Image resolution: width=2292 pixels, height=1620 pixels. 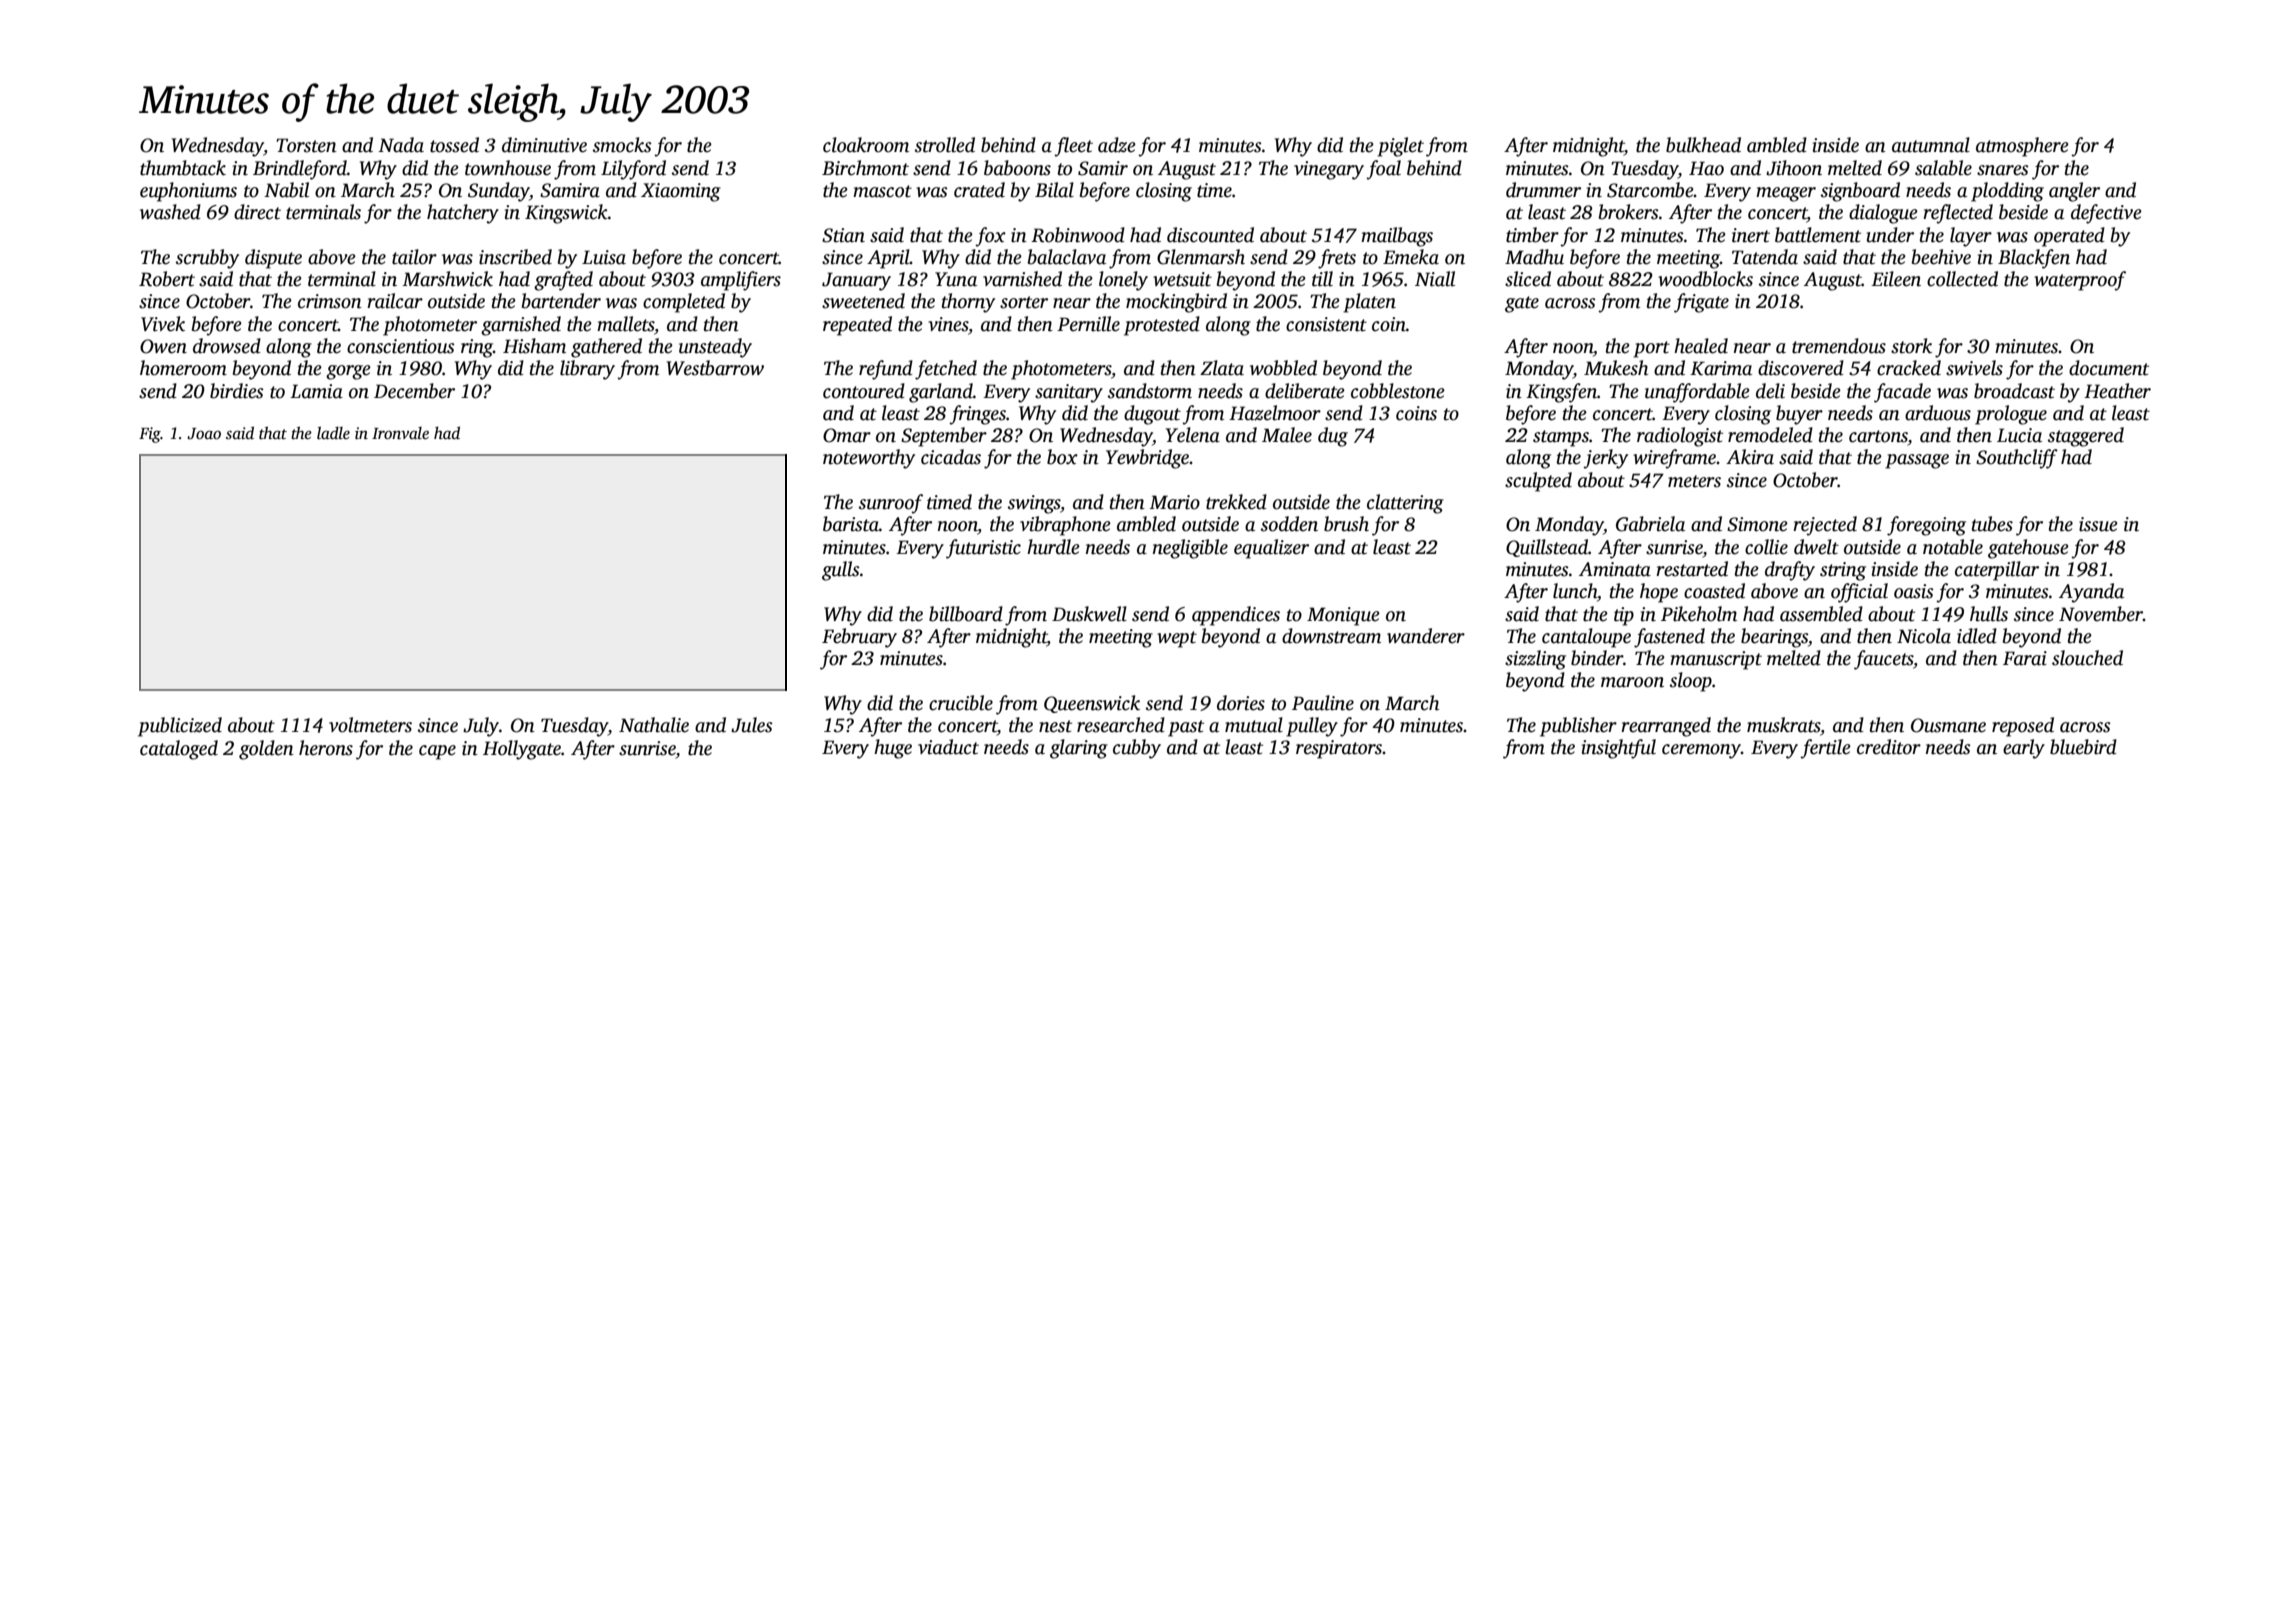 What do you see at coordinates (2034, 259) in the screenshot?
I see `Blackfen` at bounding box center [2034, 259].
